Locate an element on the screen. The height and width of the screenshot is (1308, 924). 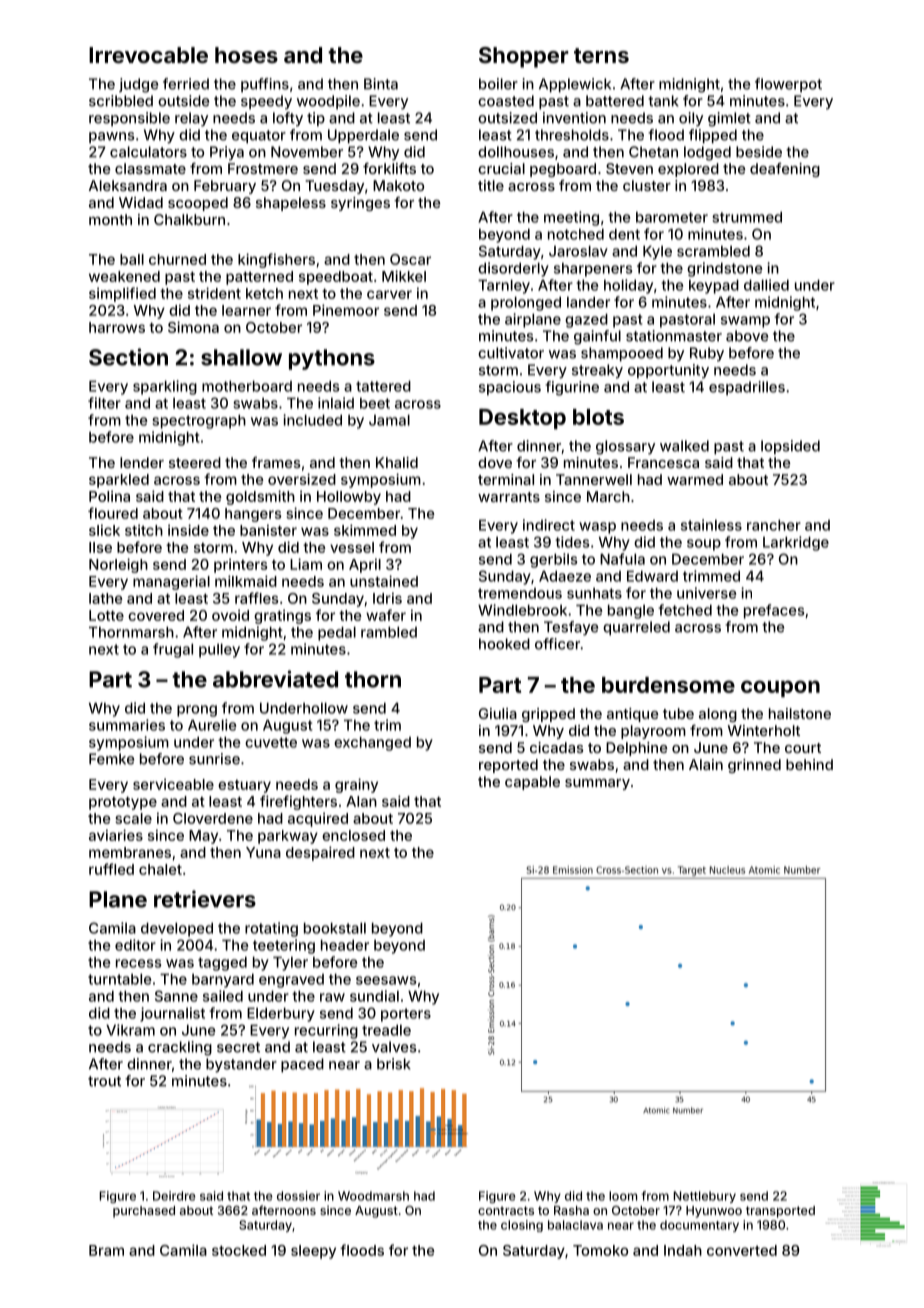
Applewick is located at coordinates (575, 85).
